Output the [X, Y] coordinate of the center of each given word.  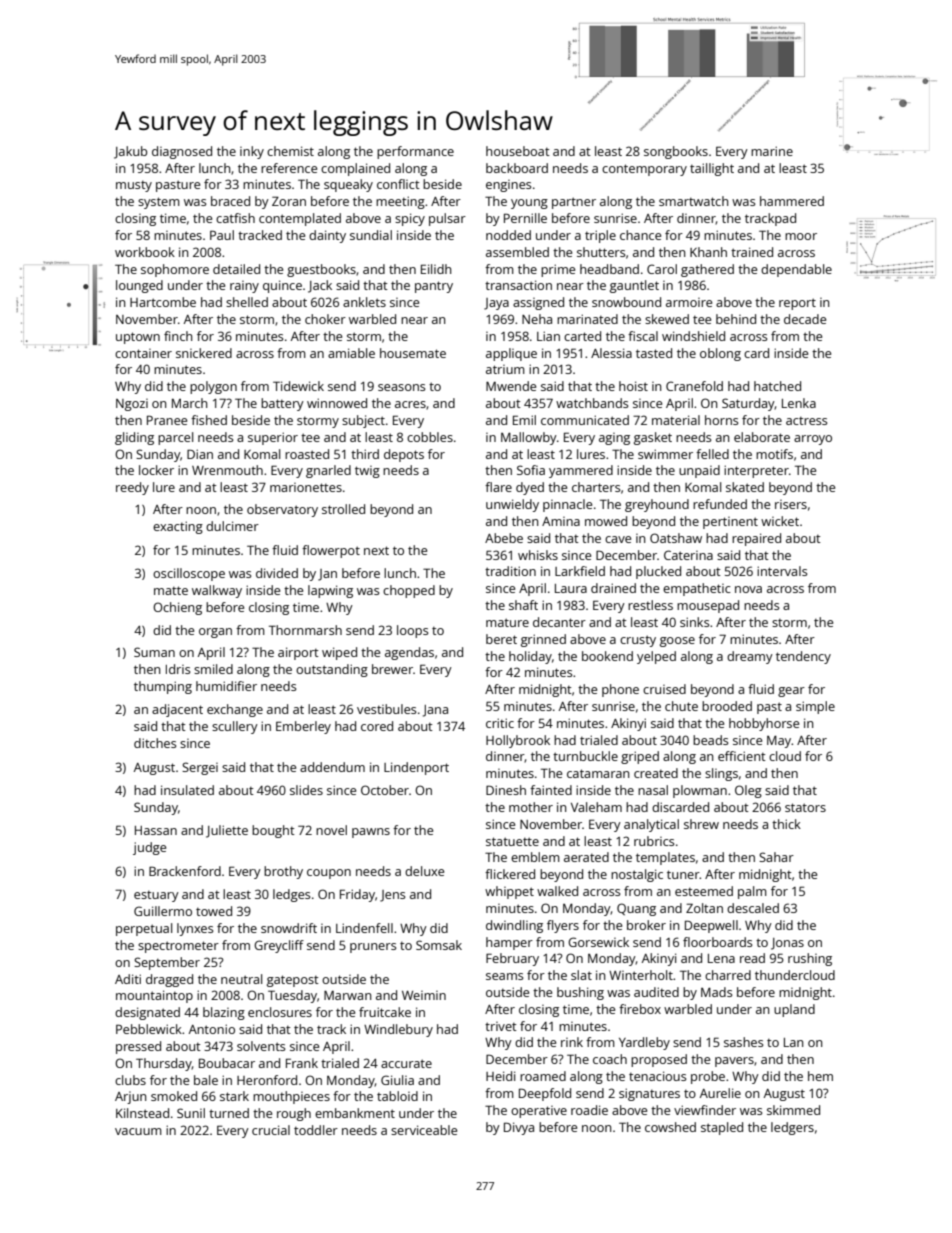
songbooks [676, 152]
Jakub [130, 152]
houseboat [518, 151]
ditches [155, 743]
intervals [782, 571]
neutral [241, 979]
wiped [339, 653]
